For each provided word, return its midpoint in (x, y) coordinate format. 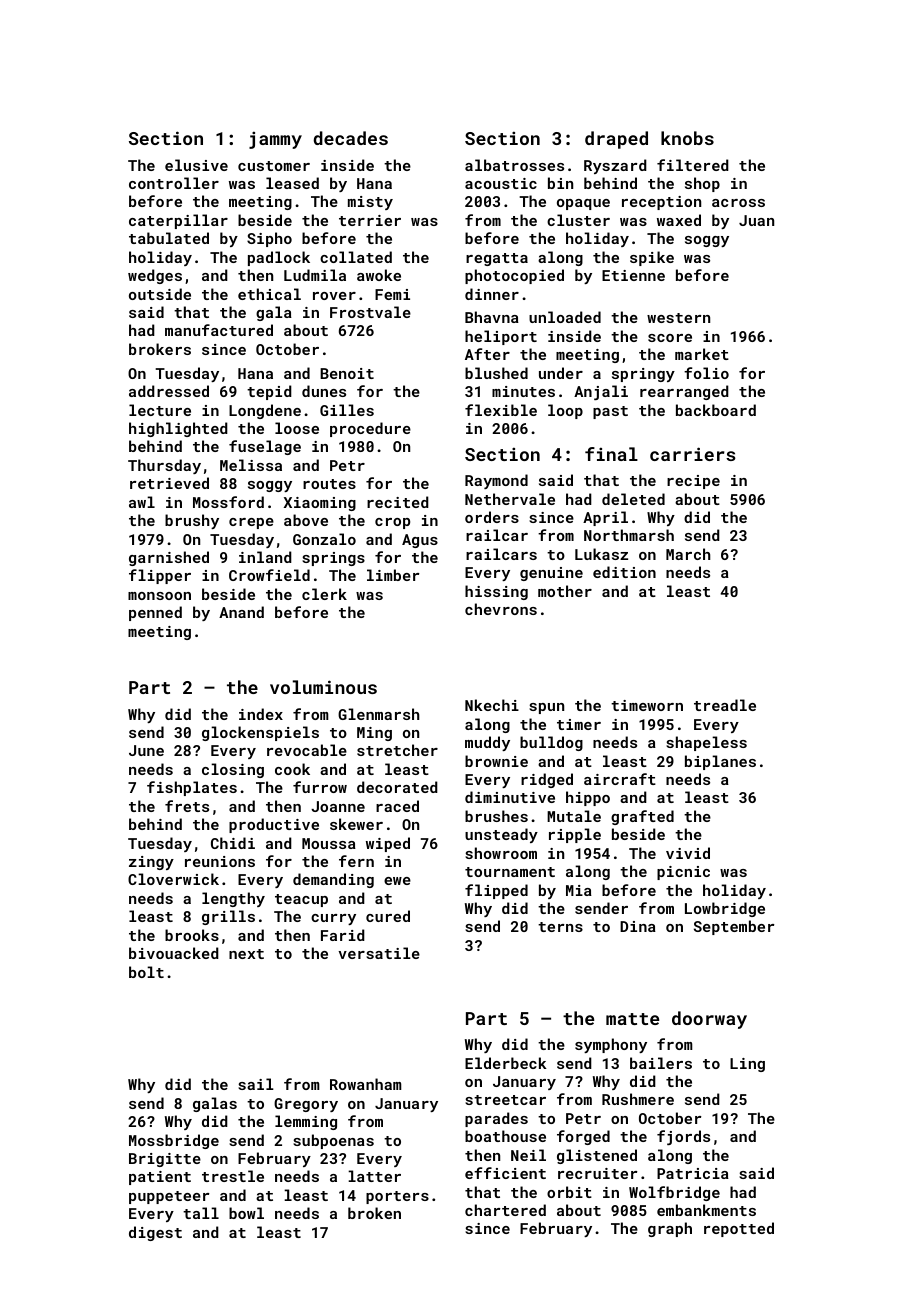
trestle (233, 1176)
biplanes (720, 762)
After (487, 354)
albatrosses (514, 165)
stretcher (397, 750)
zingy (151, 863)
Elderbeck (506, 1063)
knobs (687, 138)
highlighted (178, 429)
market (702, 354)
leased (292, 183)
